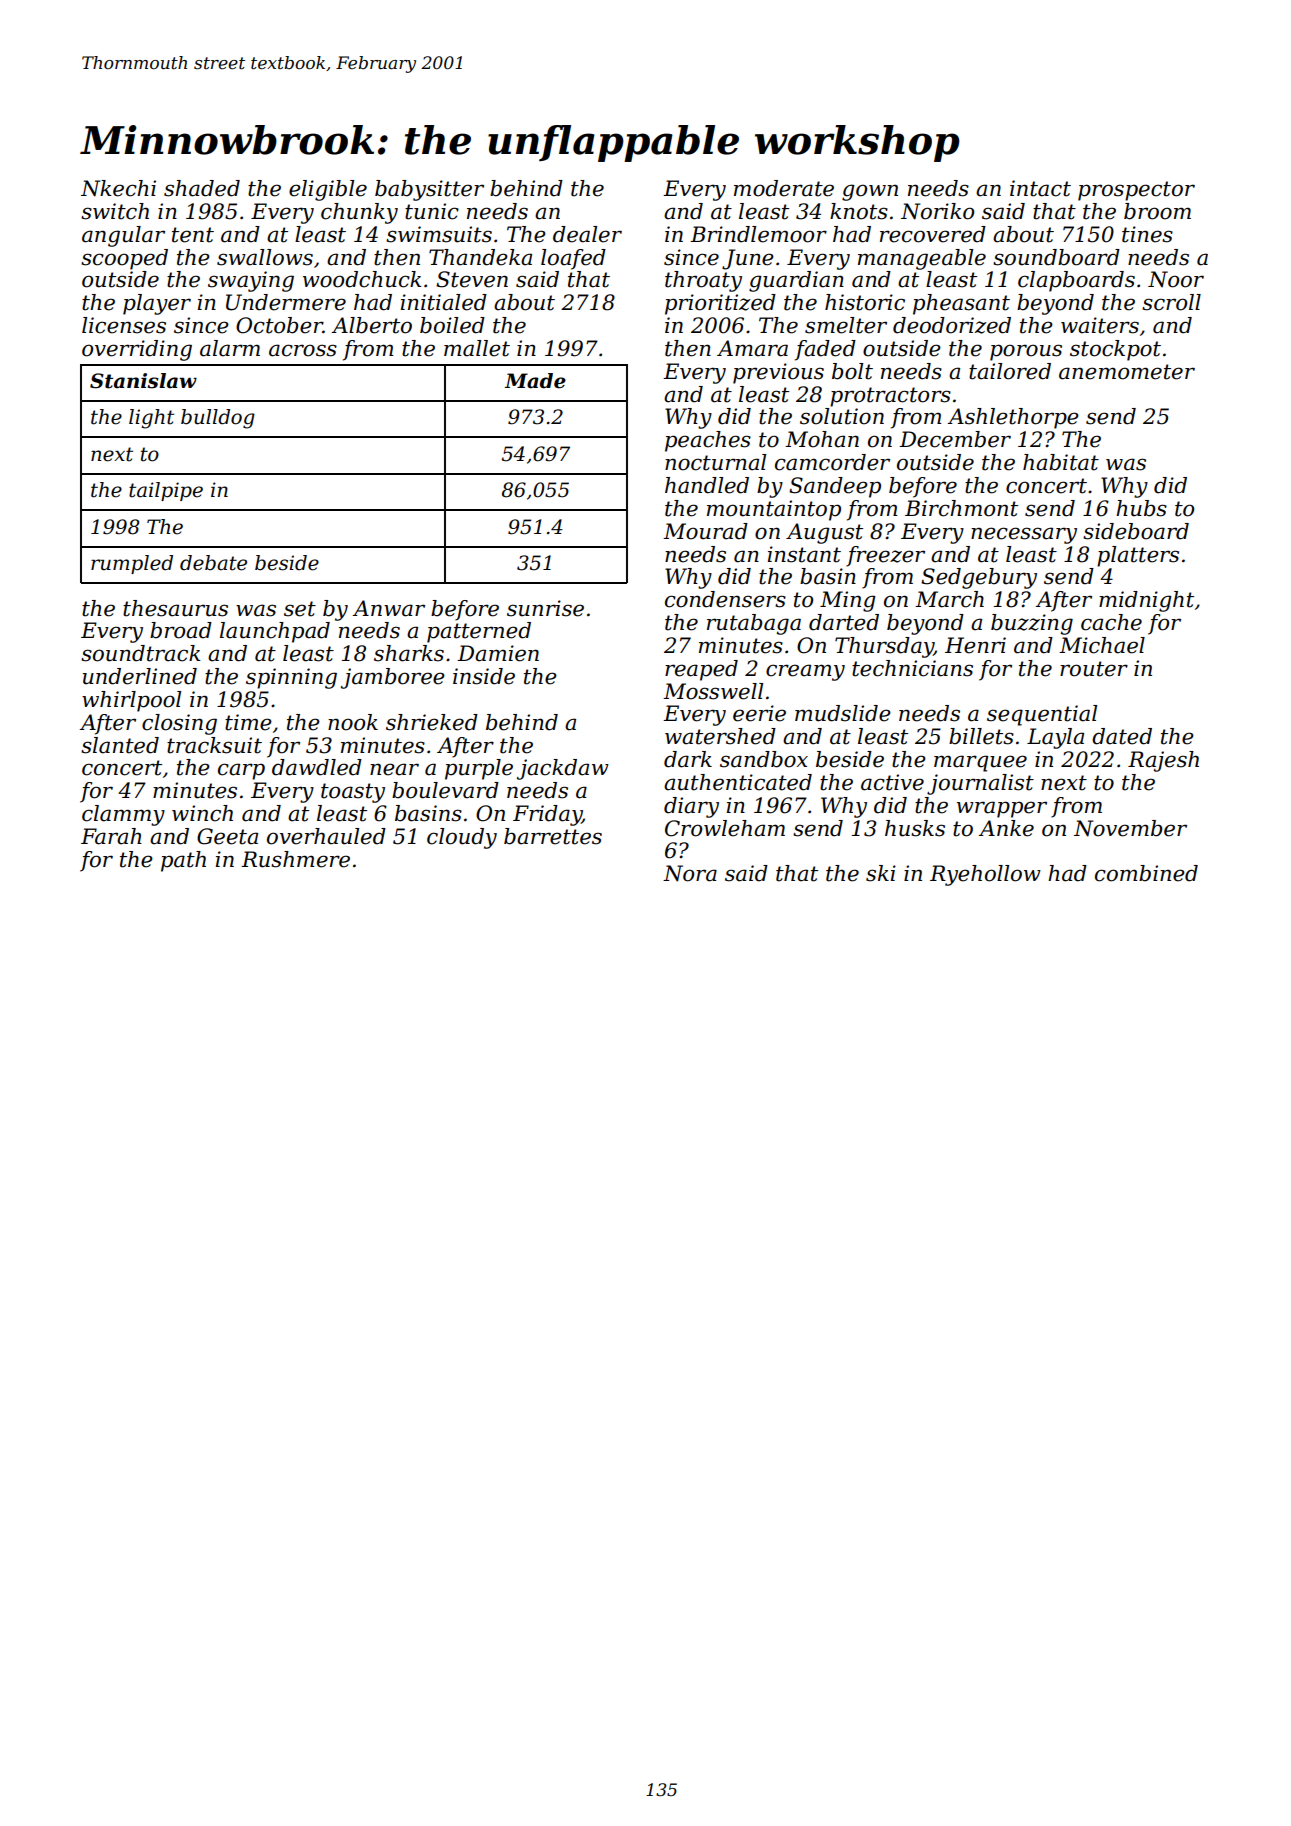 The height and width of the image is (1826, 1291). Describe the element at coordinates (1138, 556) in the image. I see `platters` at that location.
